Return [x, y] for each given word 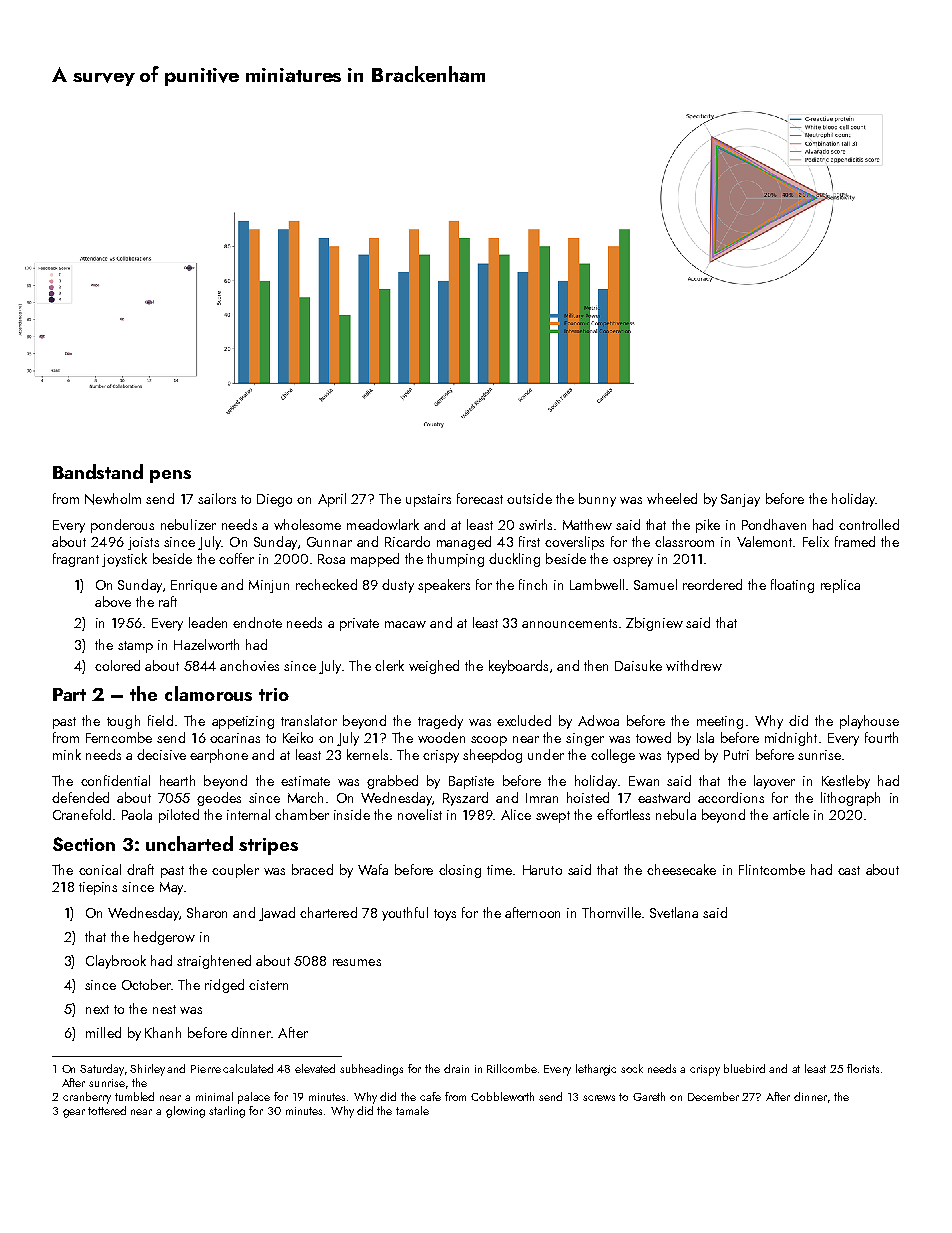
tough [123, 722]
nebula [676, 814]
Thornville [611, 912]
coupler [235, 871]
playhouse [869, 722]
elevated [315, 1068]
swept [553, 817]
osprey [633, 562]
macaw [405, 624]
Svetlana [674, 912]
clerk [389, 665]
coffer [236, 558]
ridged [224, 986]
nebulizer [188, 524]
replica [840, 586]
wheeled [672, 498]
